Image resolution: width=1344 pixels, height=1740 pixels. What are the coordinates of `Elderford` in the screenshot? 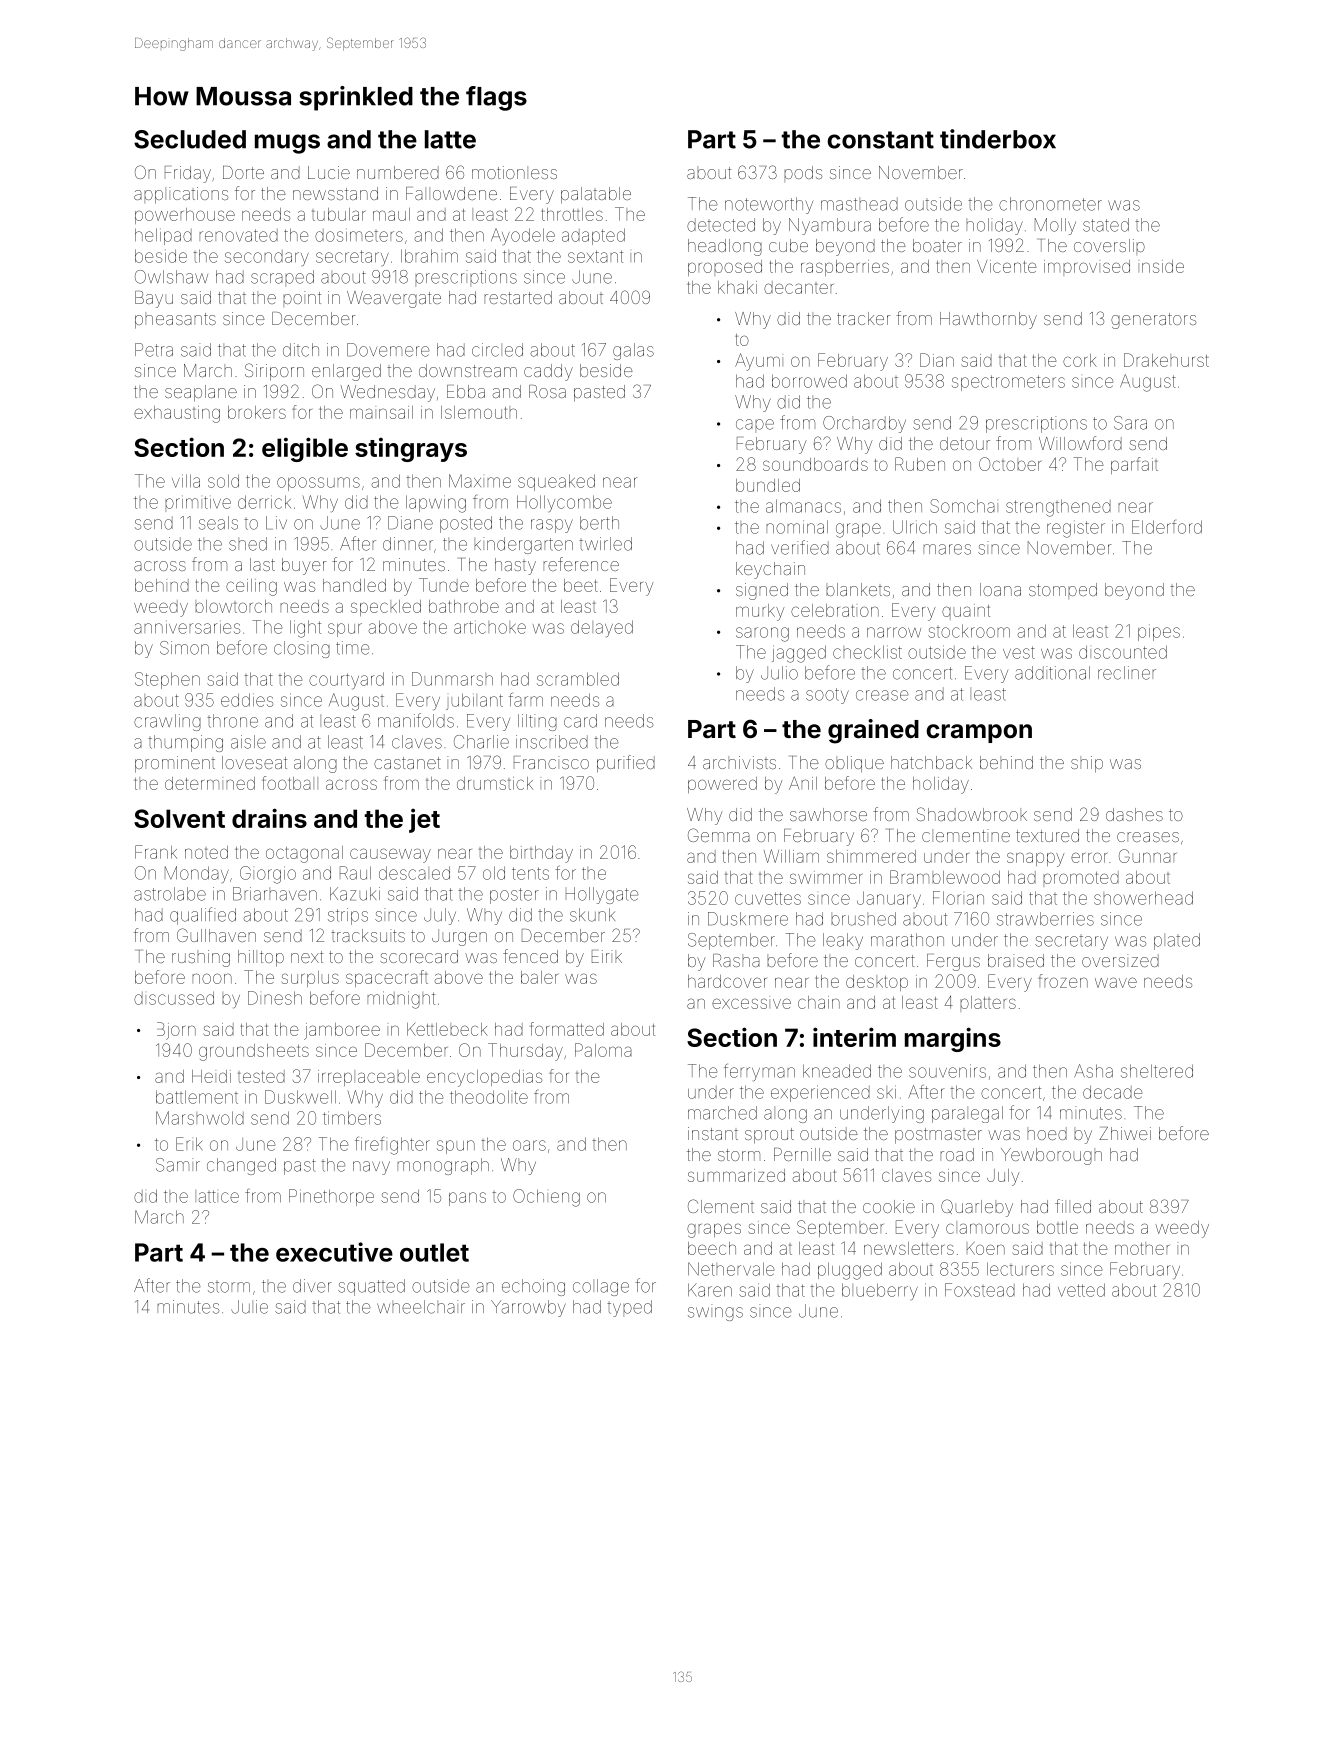 It's located at (1167, 527).
